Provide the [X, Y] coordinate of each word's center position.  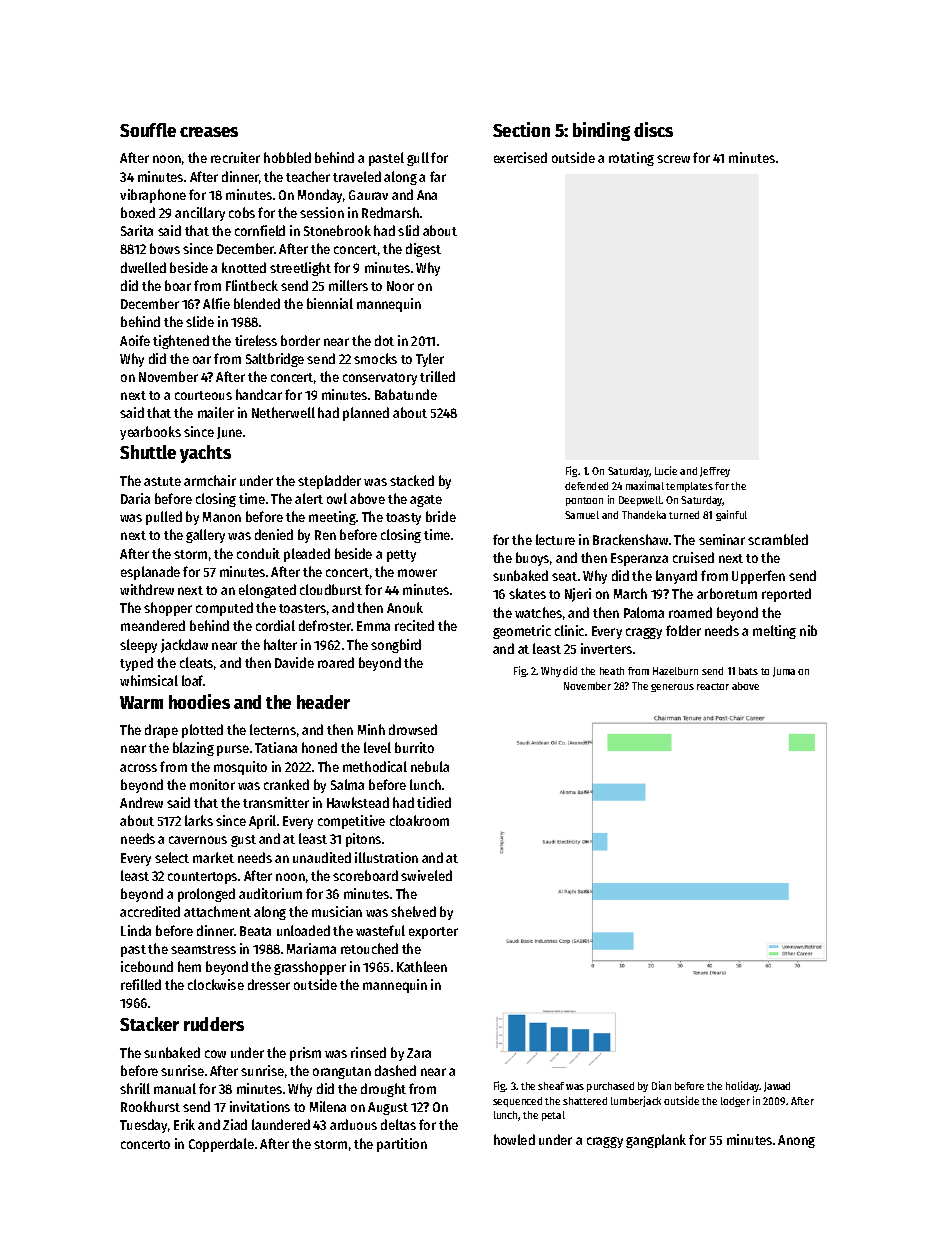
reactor [713, 686]
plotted [202, 731]
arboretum [727, 593]
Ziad [235, 1124]
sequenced [517, 1102]
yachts [205, 454]
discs [653, 129]
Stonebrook [337, 230]
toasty [403, 519]
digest [423, 250]
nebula [430, 766]
